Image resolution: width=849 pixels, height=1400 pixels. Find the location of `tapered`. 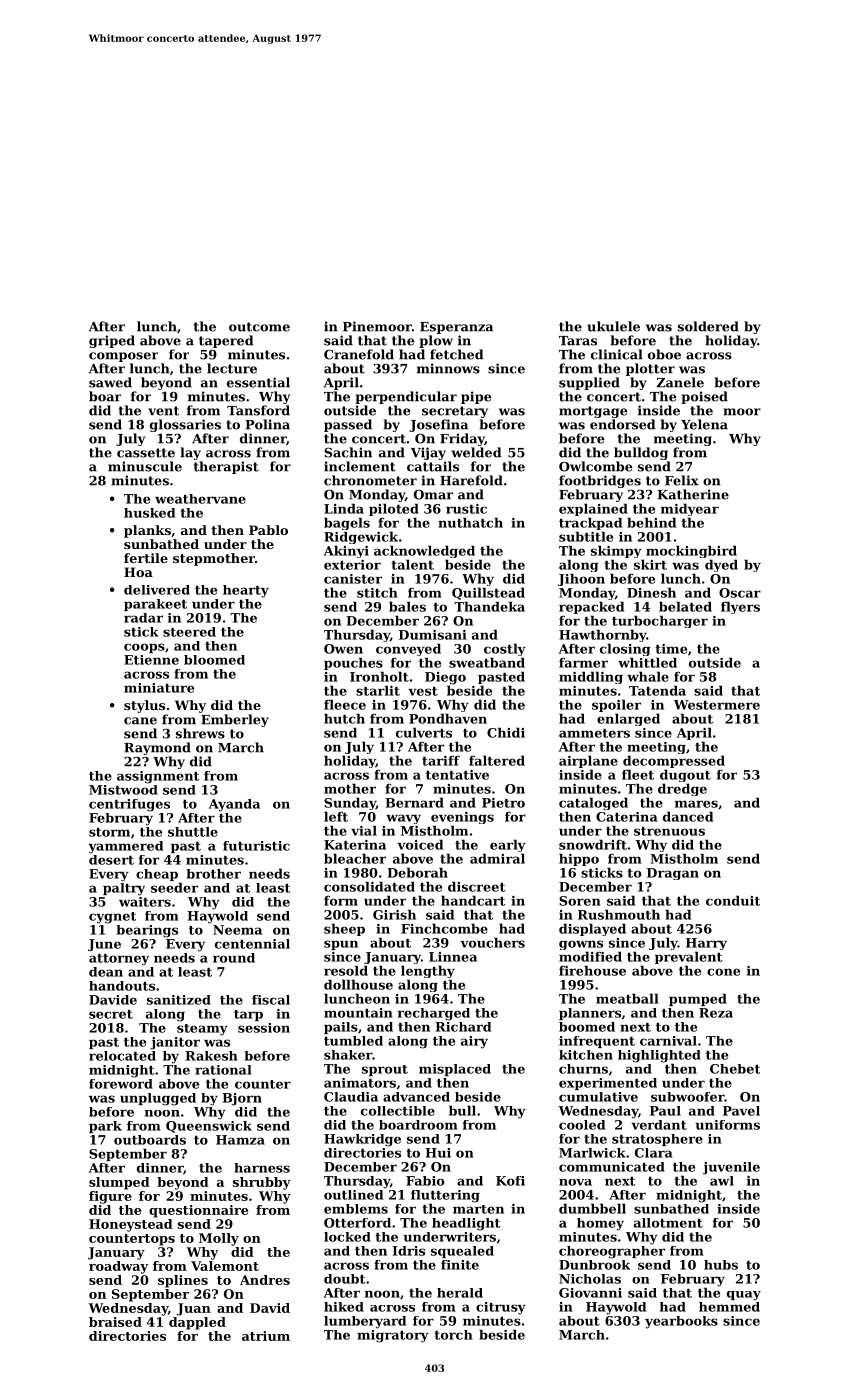

tapered is located at coordinates (226, 341).
